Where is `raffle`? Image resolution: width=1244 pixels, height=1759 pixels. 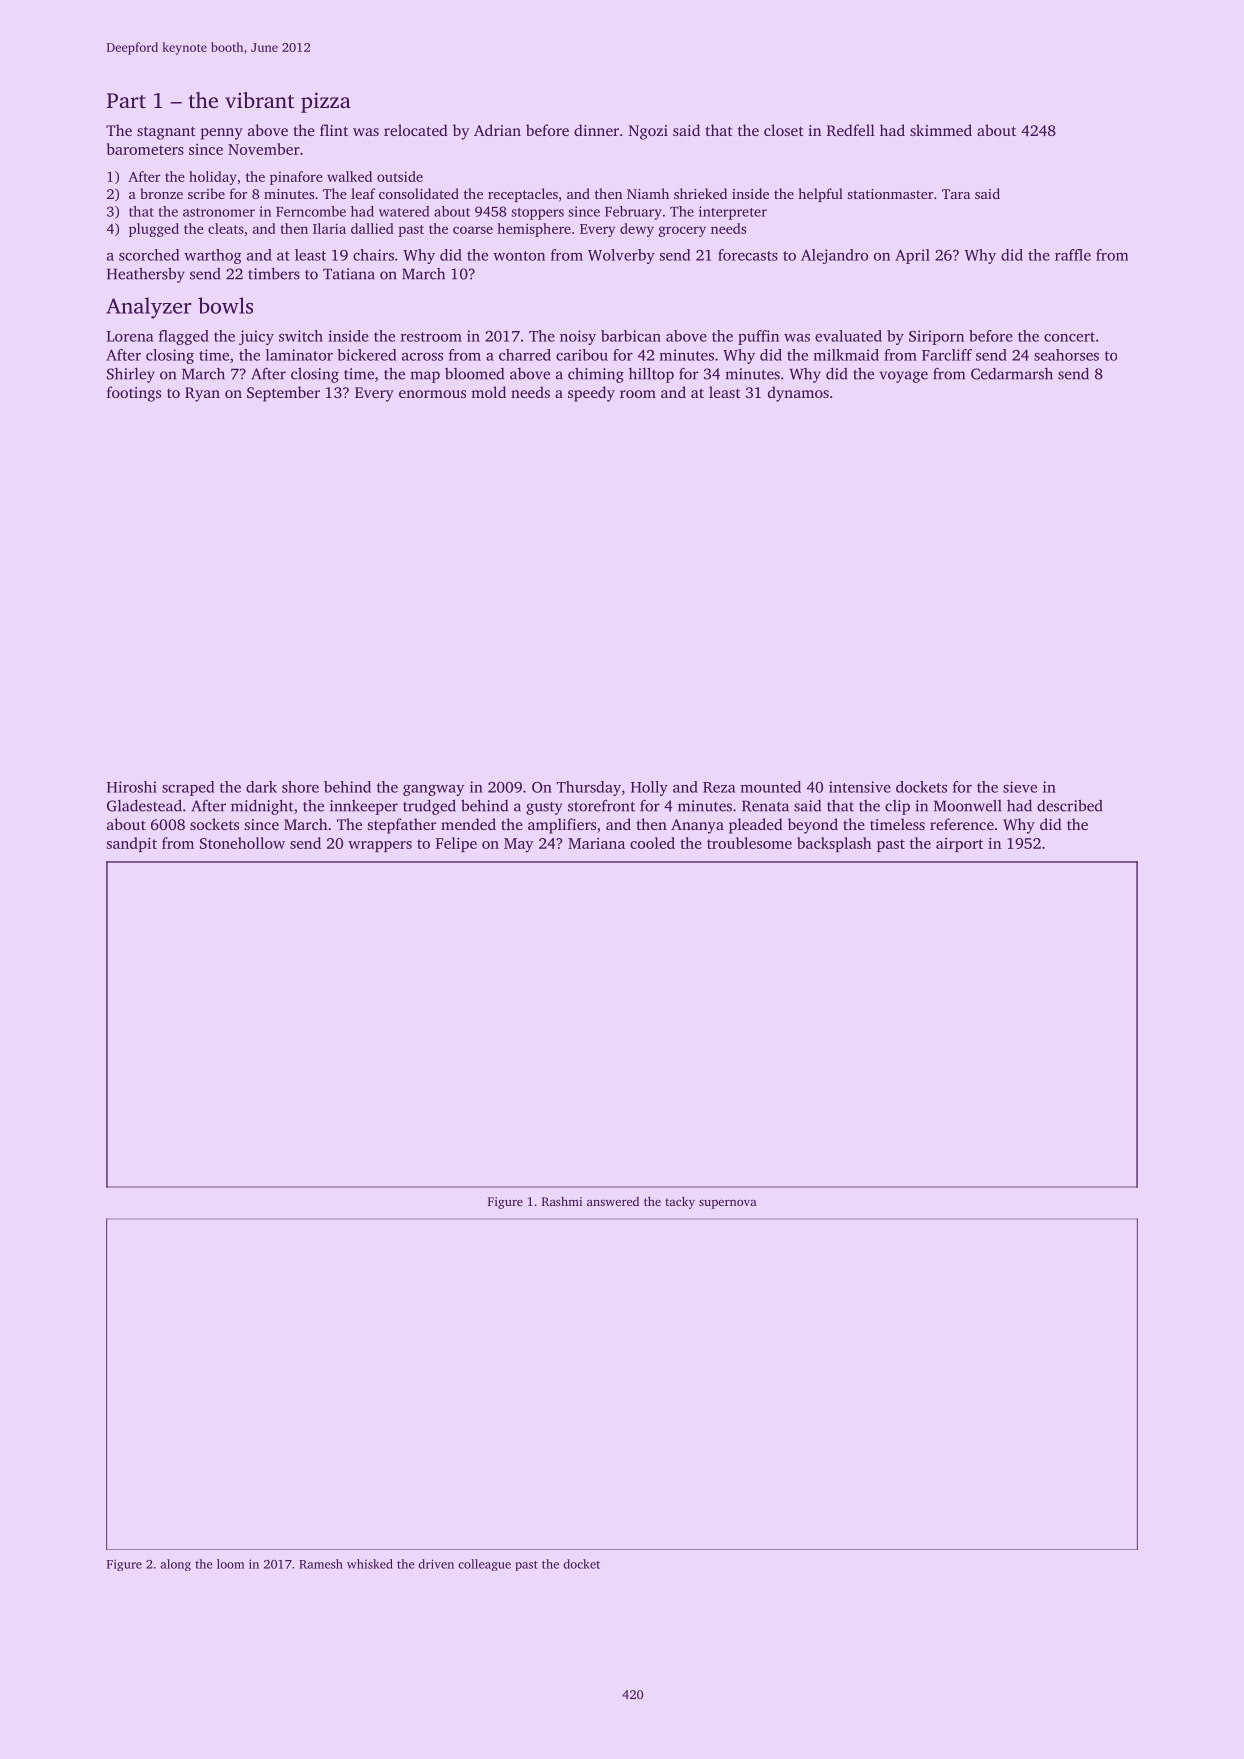 raffle is located at coordinates (1073, 255).
